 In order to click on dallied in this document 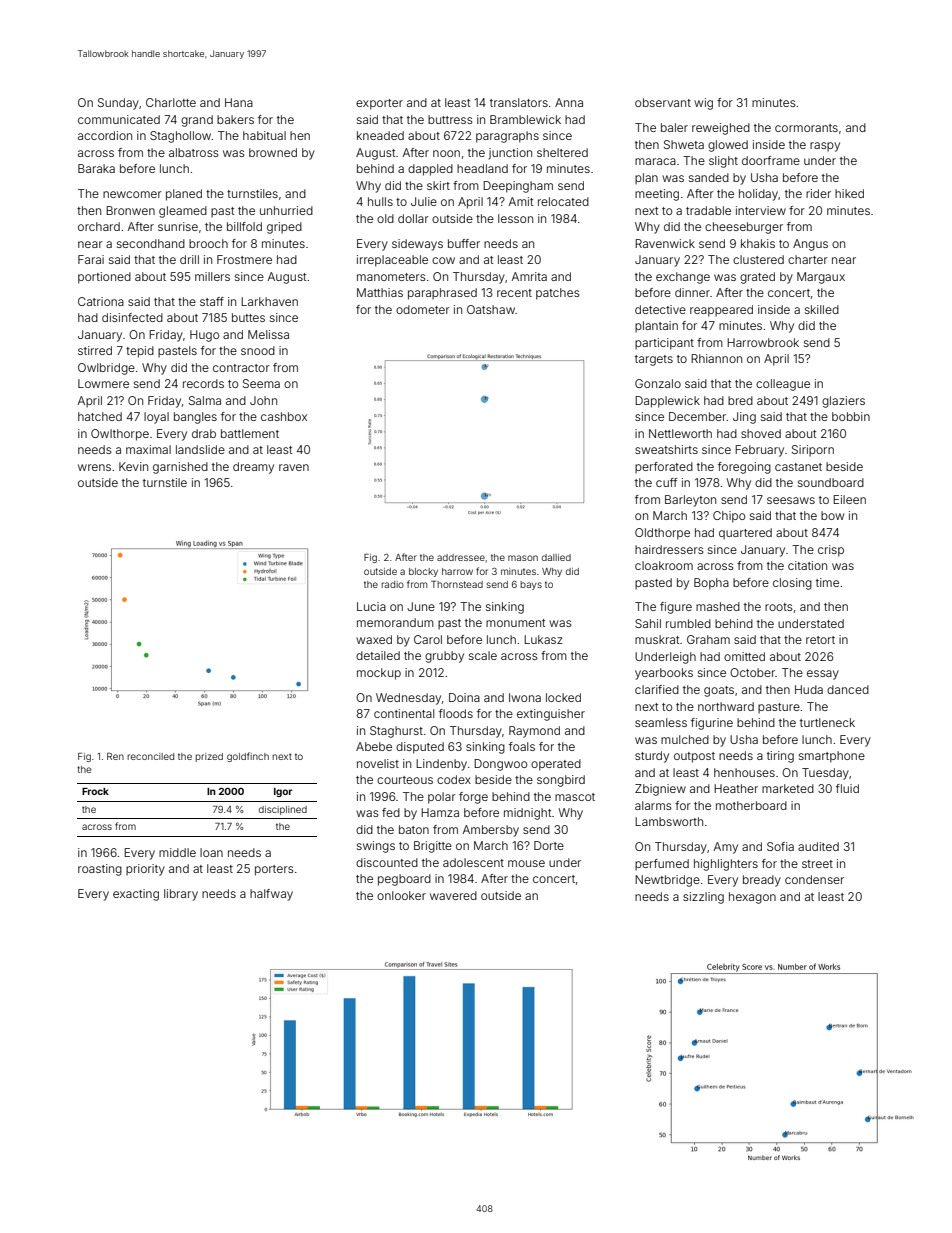, I will do `click(556, 557)`.
